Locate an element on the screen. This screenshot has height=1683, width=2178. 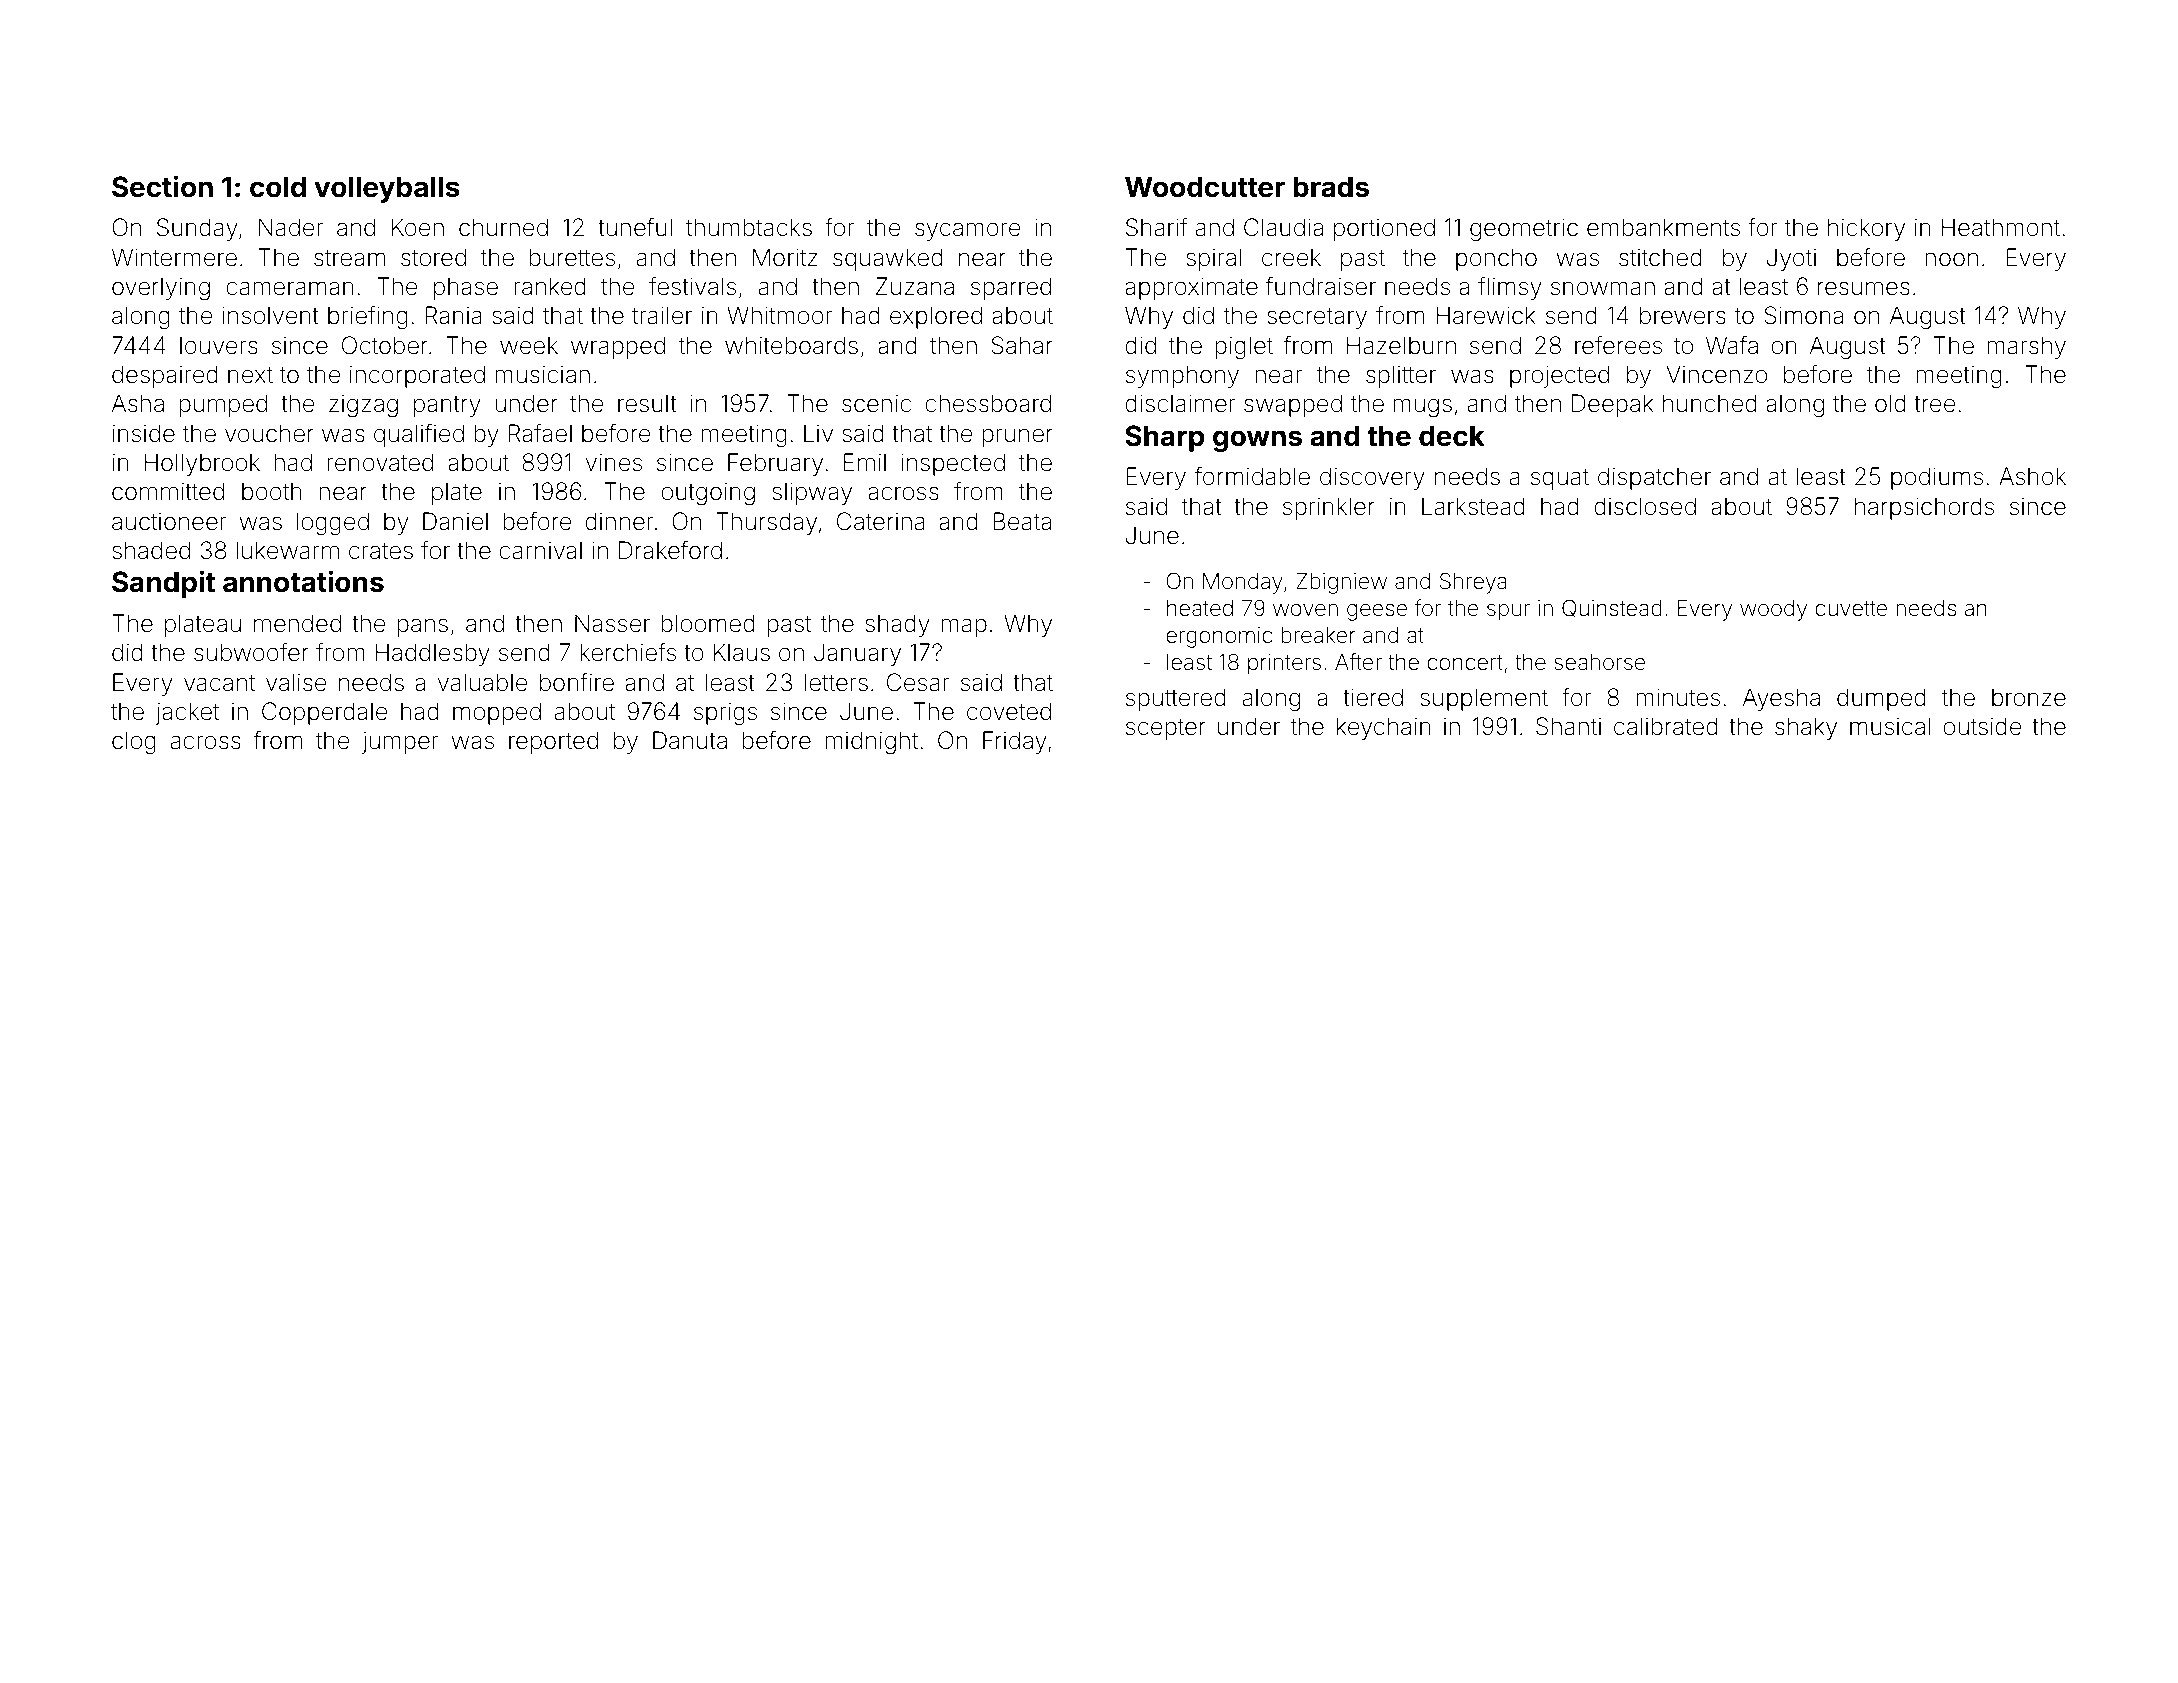
sprinkler is located at coordinates (1329, 508).
